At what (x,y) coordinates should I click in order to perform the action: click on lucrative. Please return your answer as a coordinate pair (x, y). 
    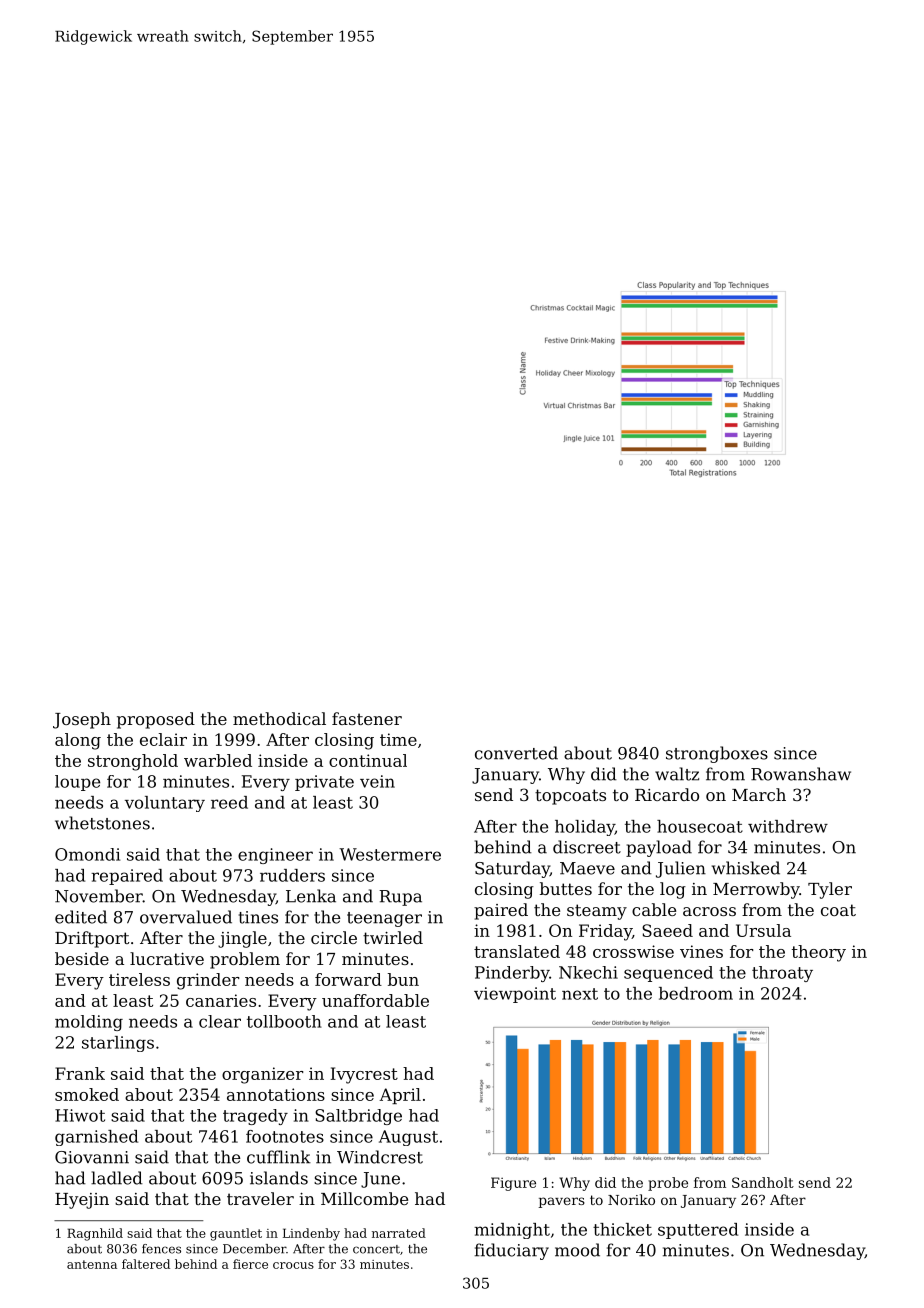
    Looking at the image, I should click on (167, 958).
